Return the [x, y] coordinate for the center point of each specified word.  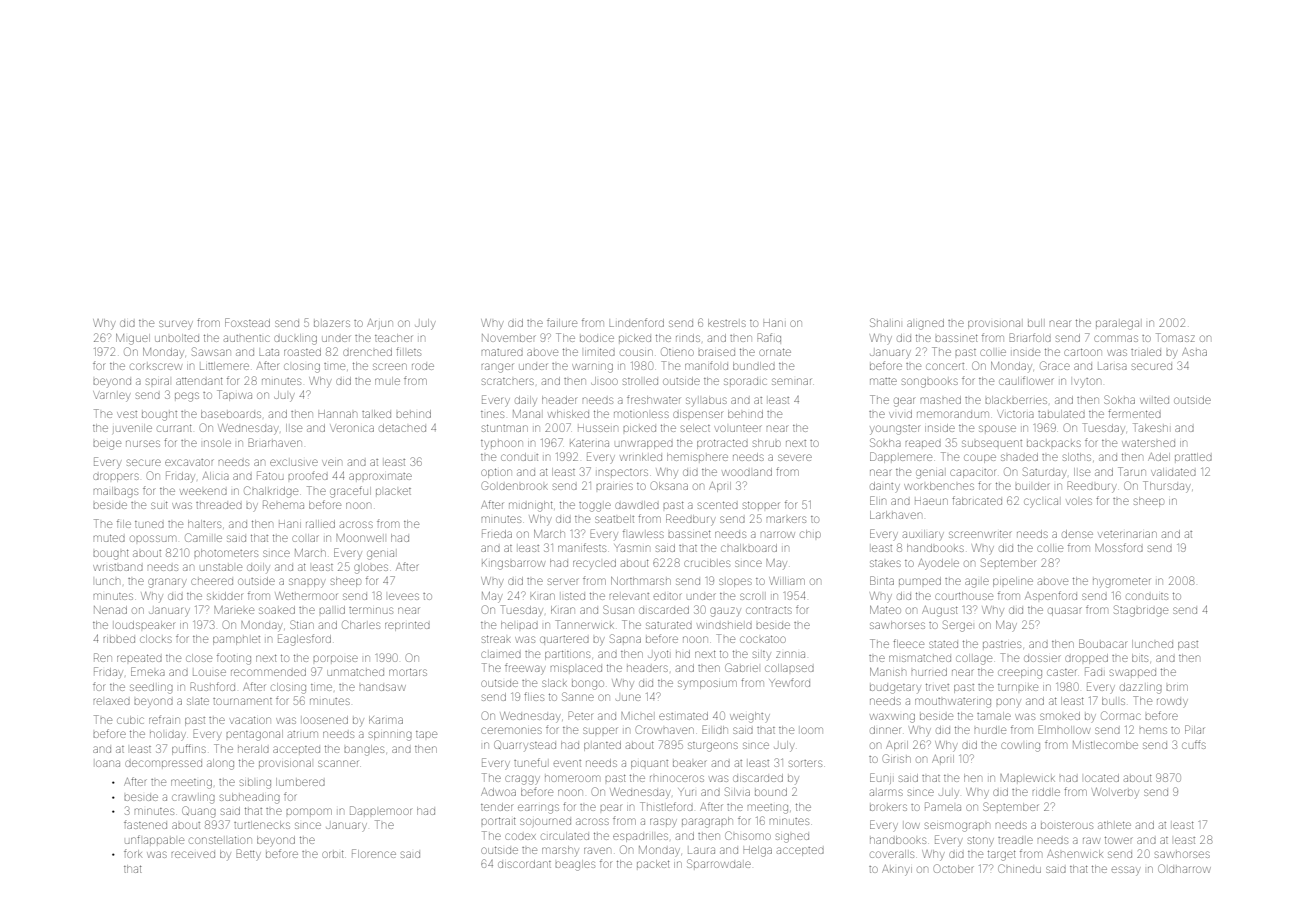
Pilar [1194, 729]
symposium [707, 684]
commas [1116, 338]
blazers [332, 323]
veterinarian [1127, 534]
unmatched [355, 672]
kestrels [727, 323]
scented [718, 505]
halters [204, 524]
